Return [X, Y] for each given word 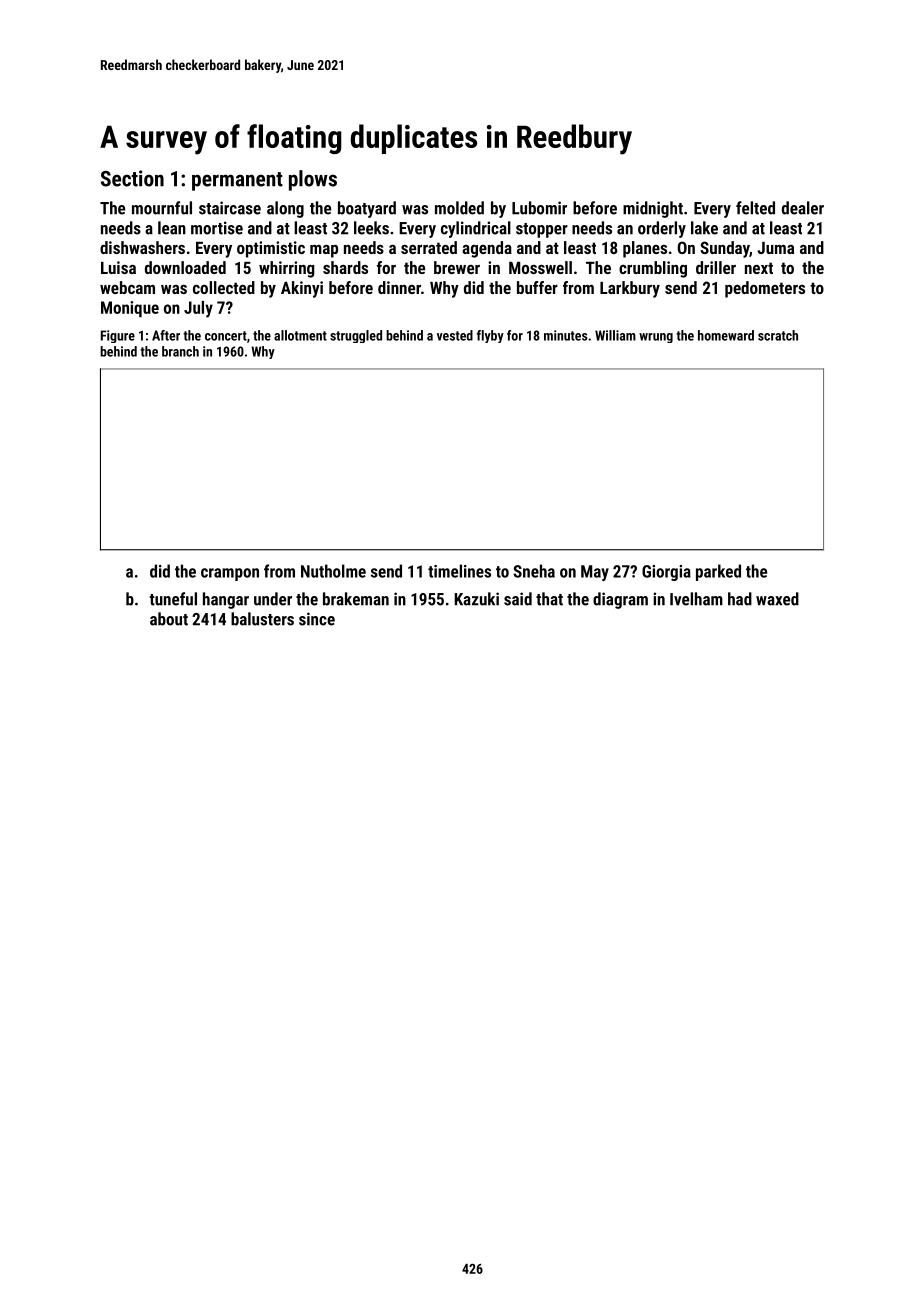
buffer [537, 287]
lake [704, 228]
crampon [230, 574]
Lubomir [539, 208]
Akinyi [302, 289]
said [518, 599]
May [595, 573]
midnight [653, 209]
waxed [777, 599]
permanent [237, 181]
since [317, 619]
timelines [459, 571]
